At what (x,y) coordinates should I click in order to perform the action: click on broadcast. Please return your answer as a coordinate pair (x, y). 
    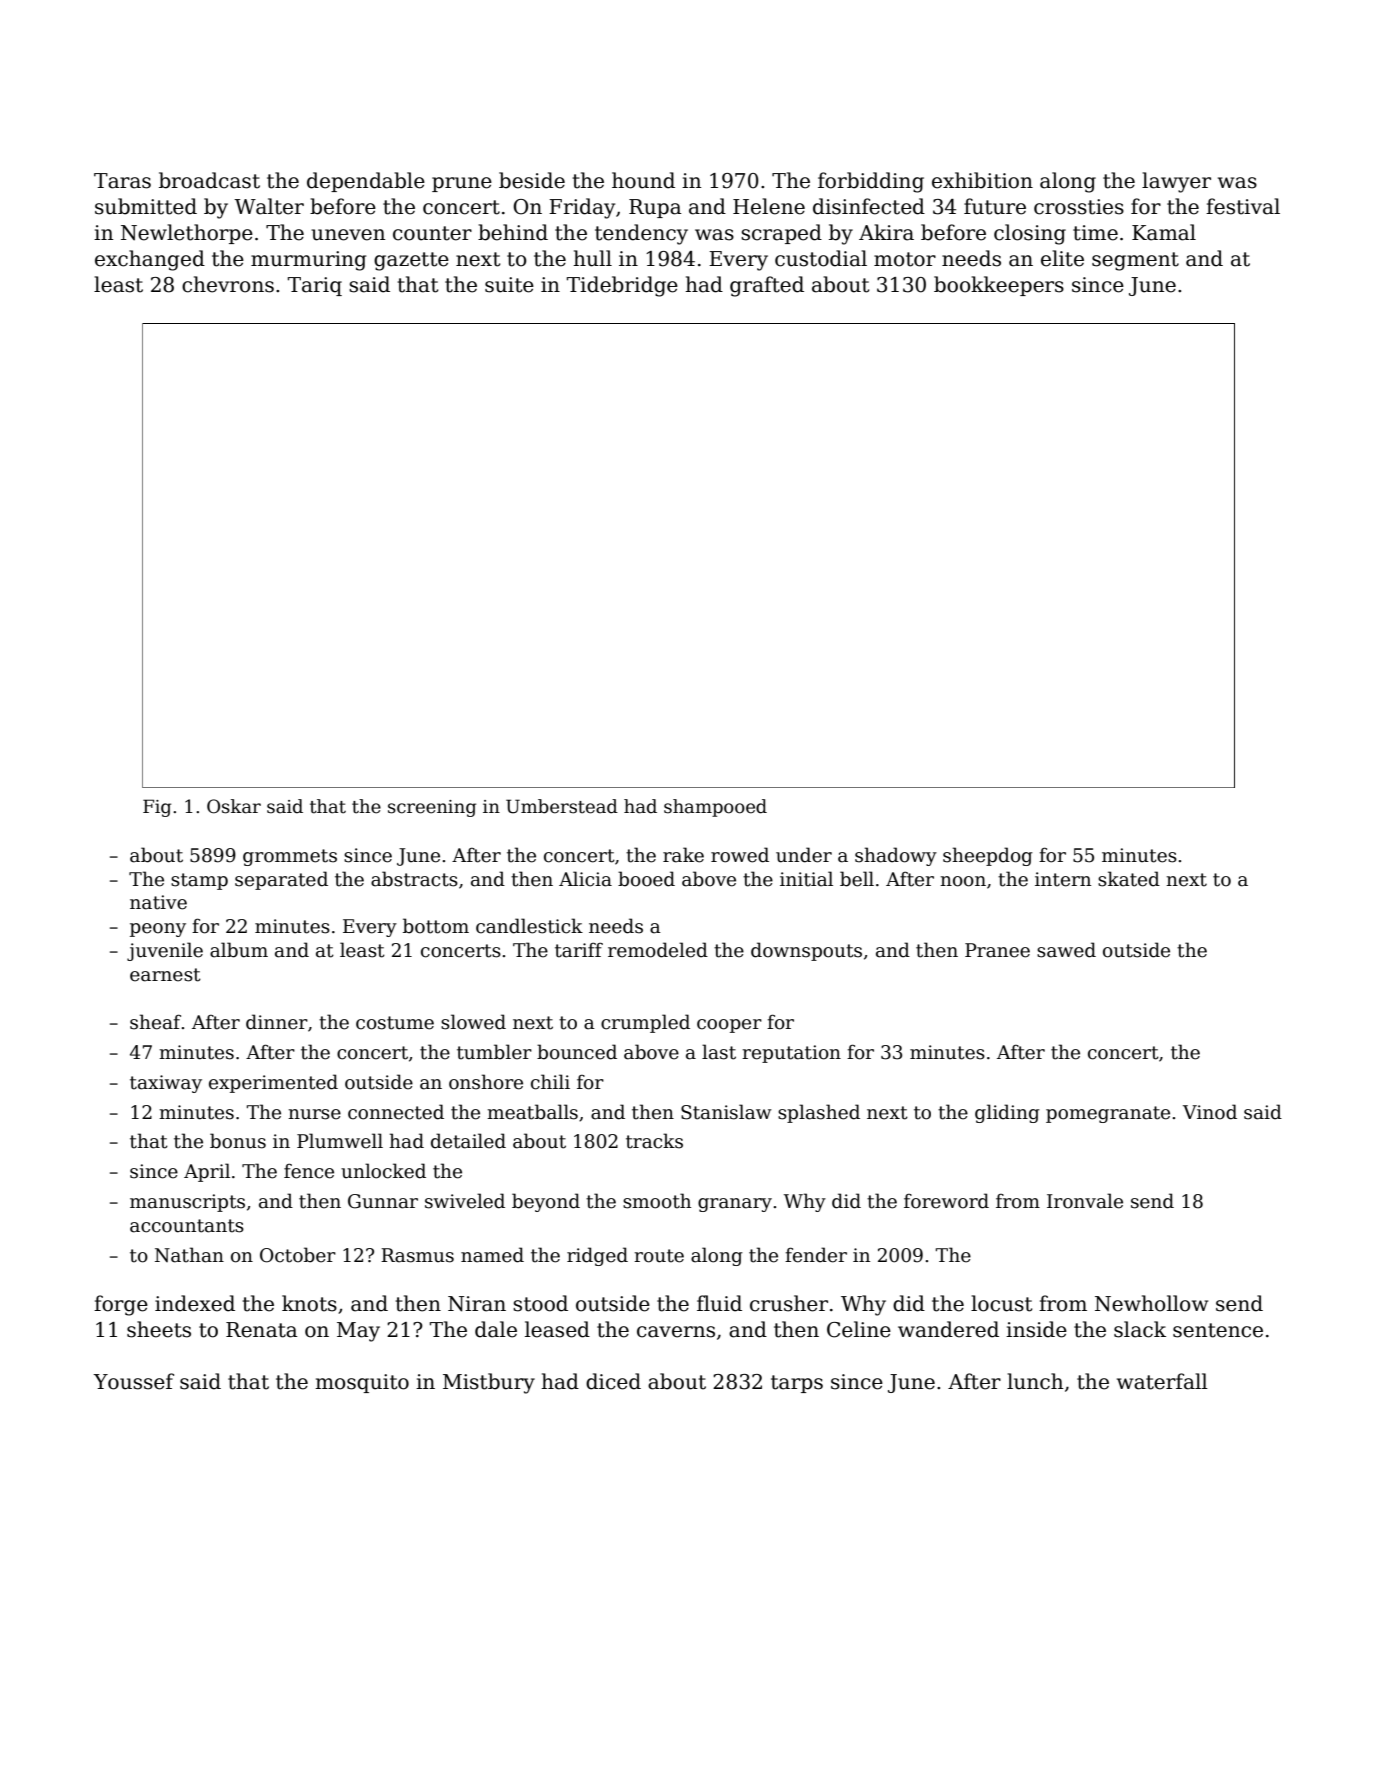
    Looking at the image, I should click on (209, 180).
